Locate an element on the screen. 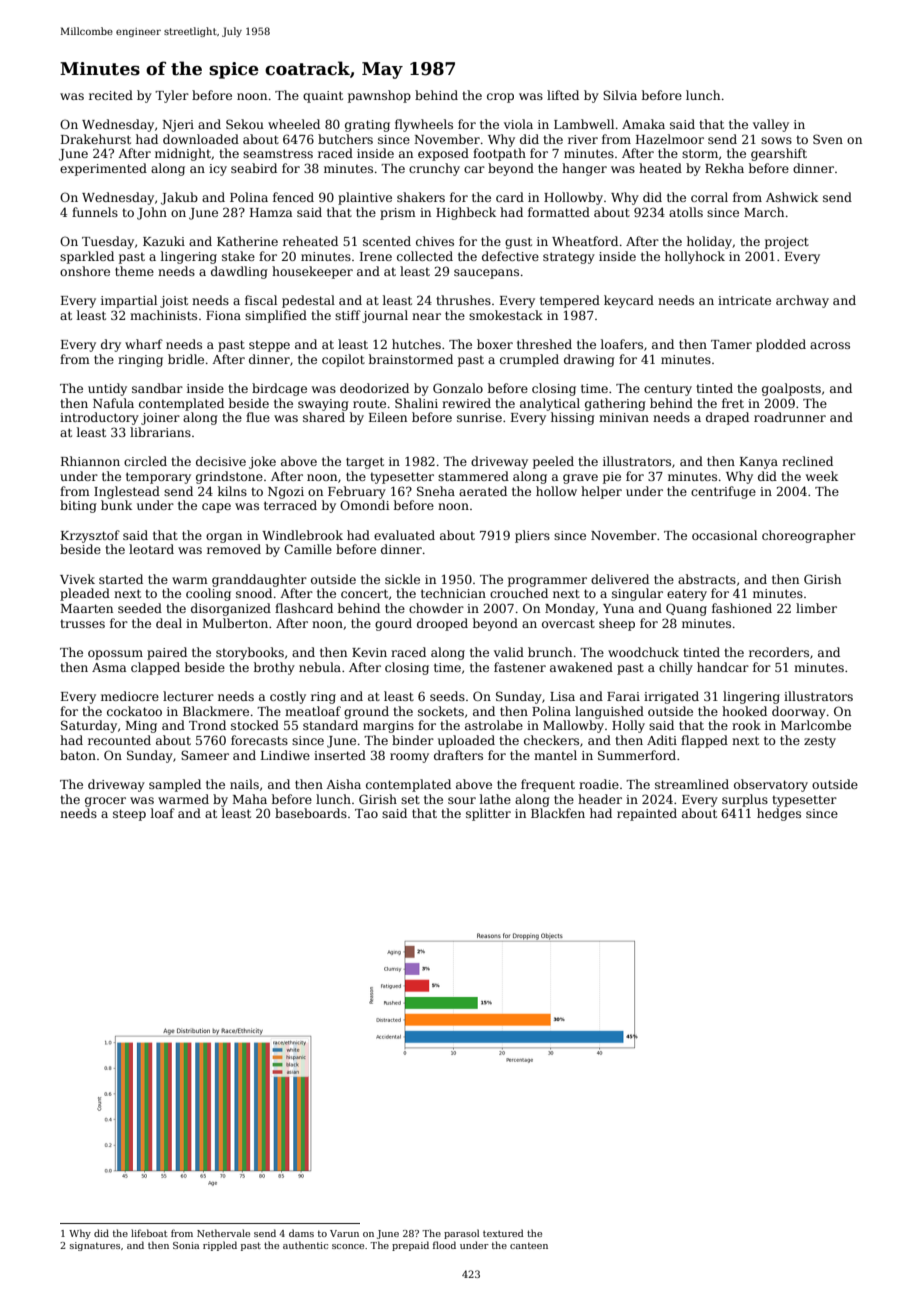  hedges is located at coordinates (779, 814).
